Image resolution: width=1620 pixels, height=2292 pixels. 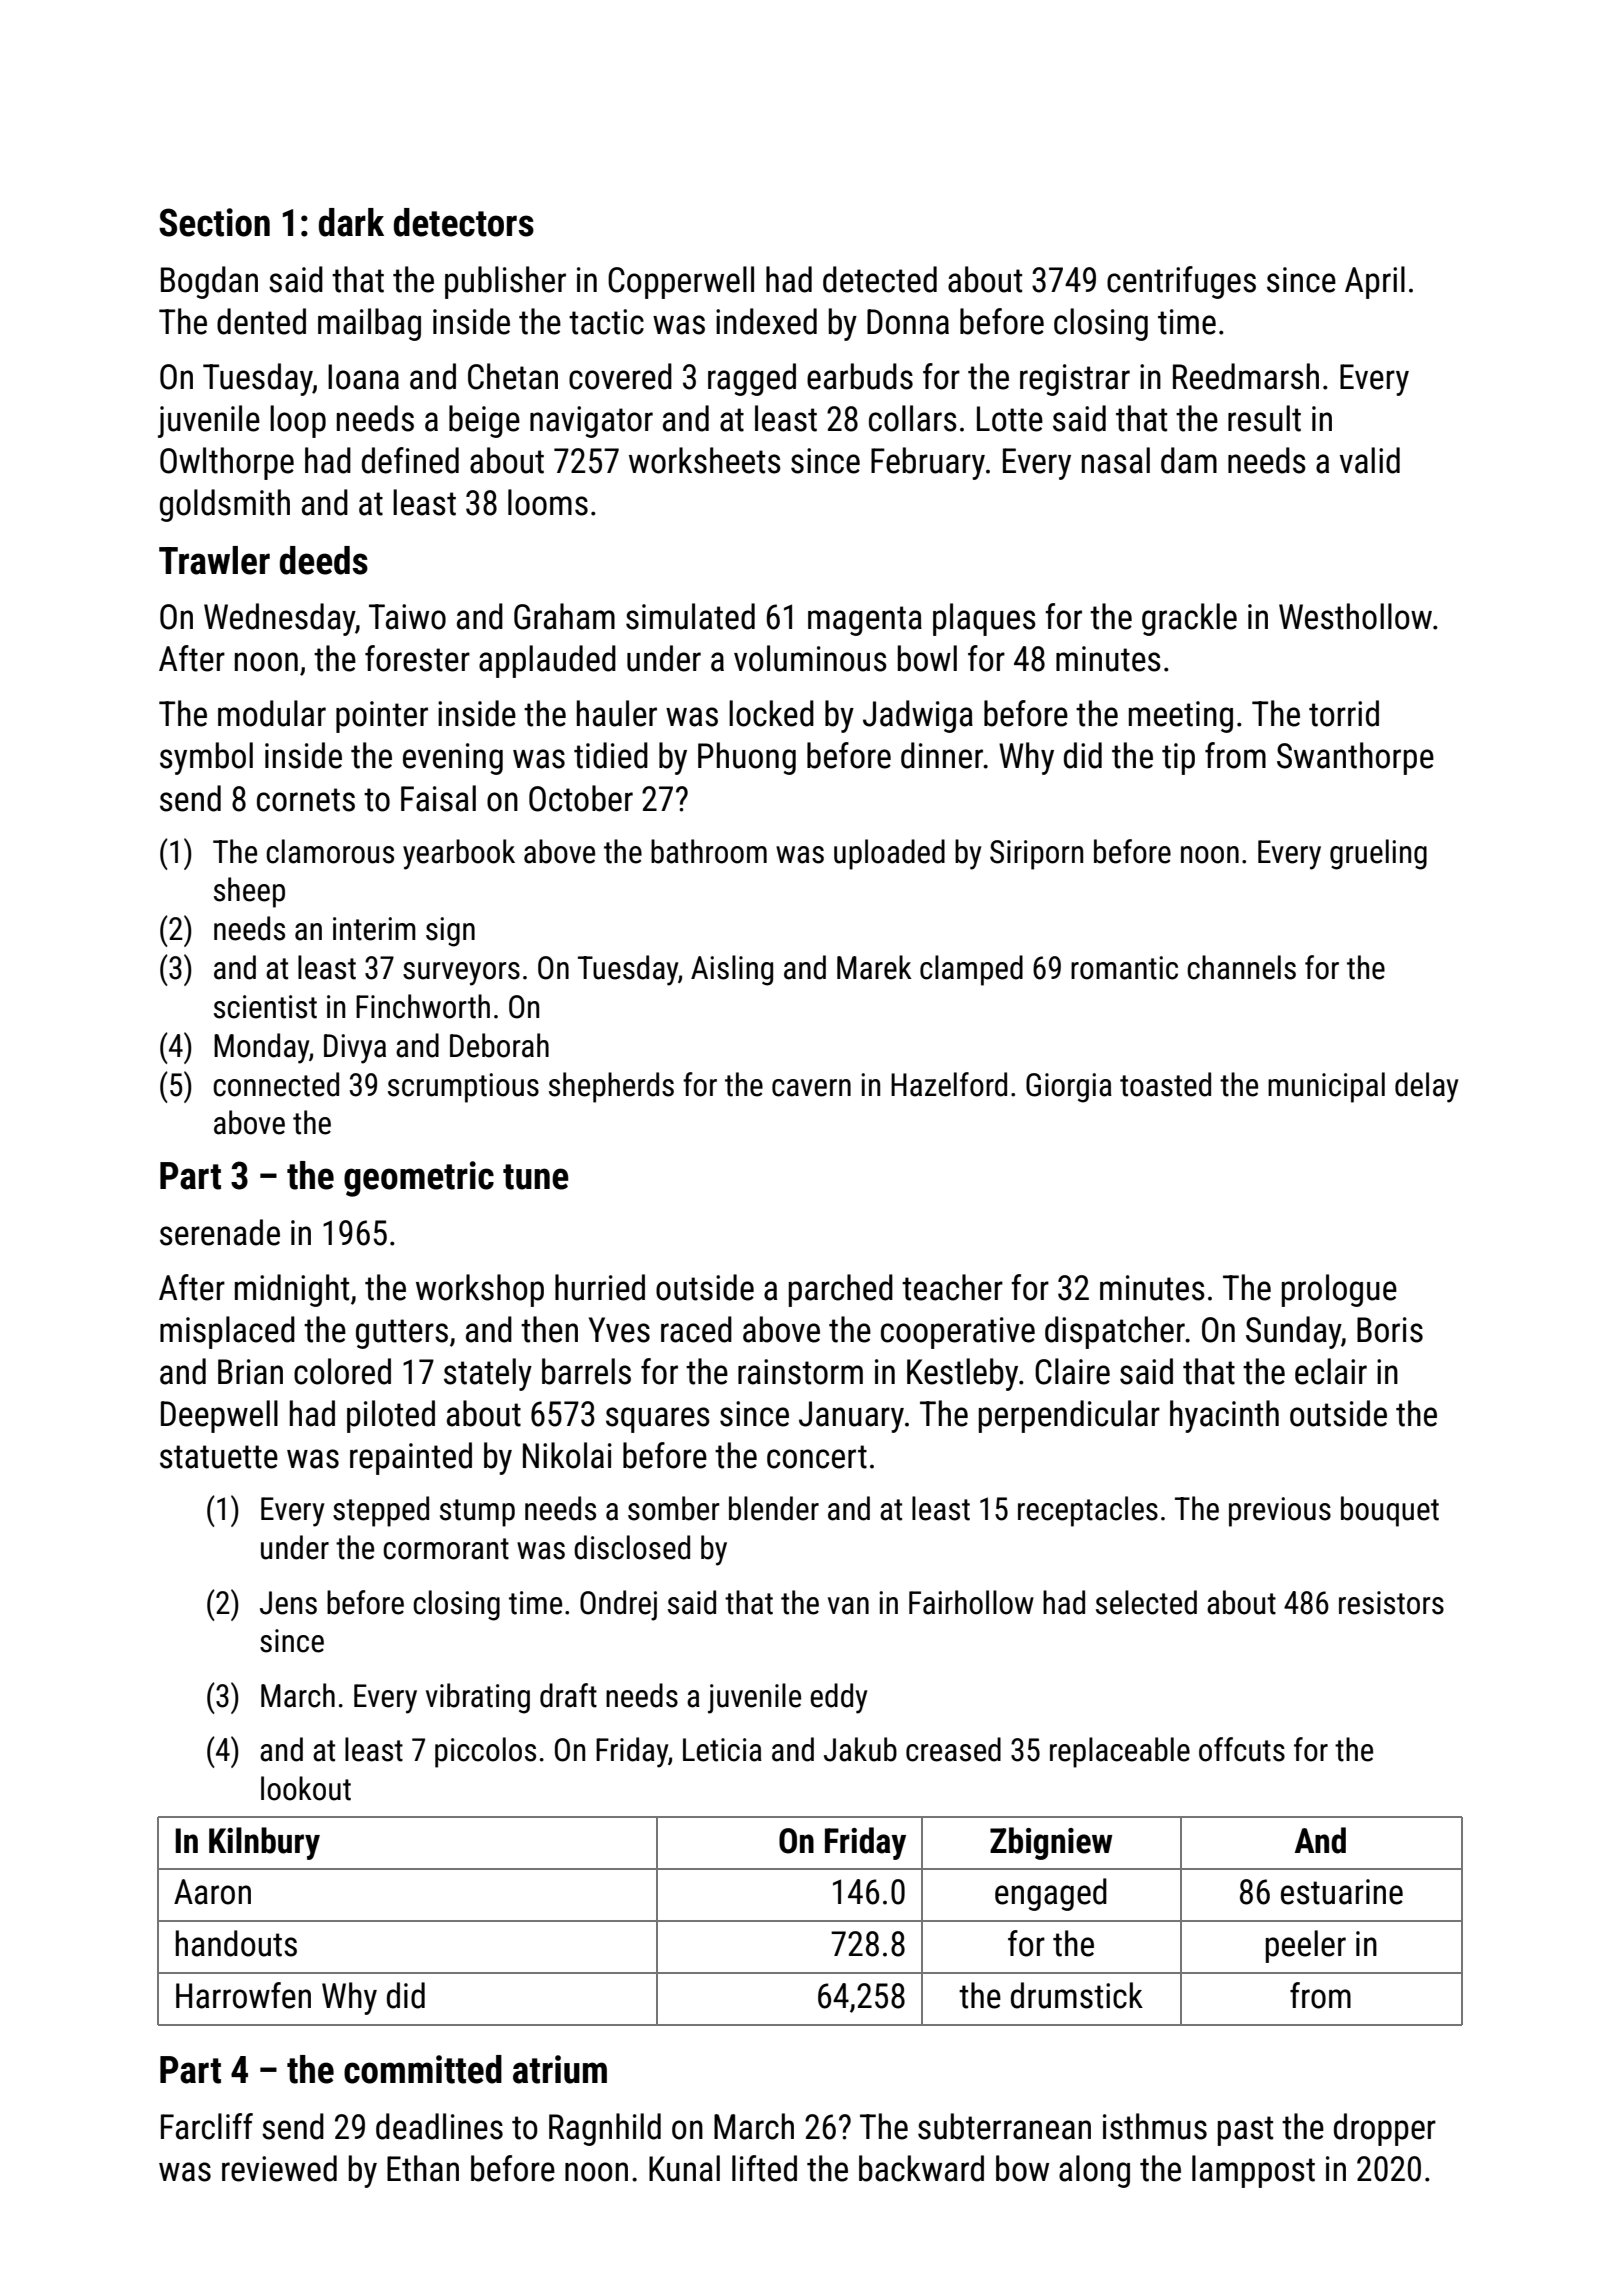 What do you see at coordinates (1375, 282) in the page?
I see `April` at bounding box center [1375, 282].
